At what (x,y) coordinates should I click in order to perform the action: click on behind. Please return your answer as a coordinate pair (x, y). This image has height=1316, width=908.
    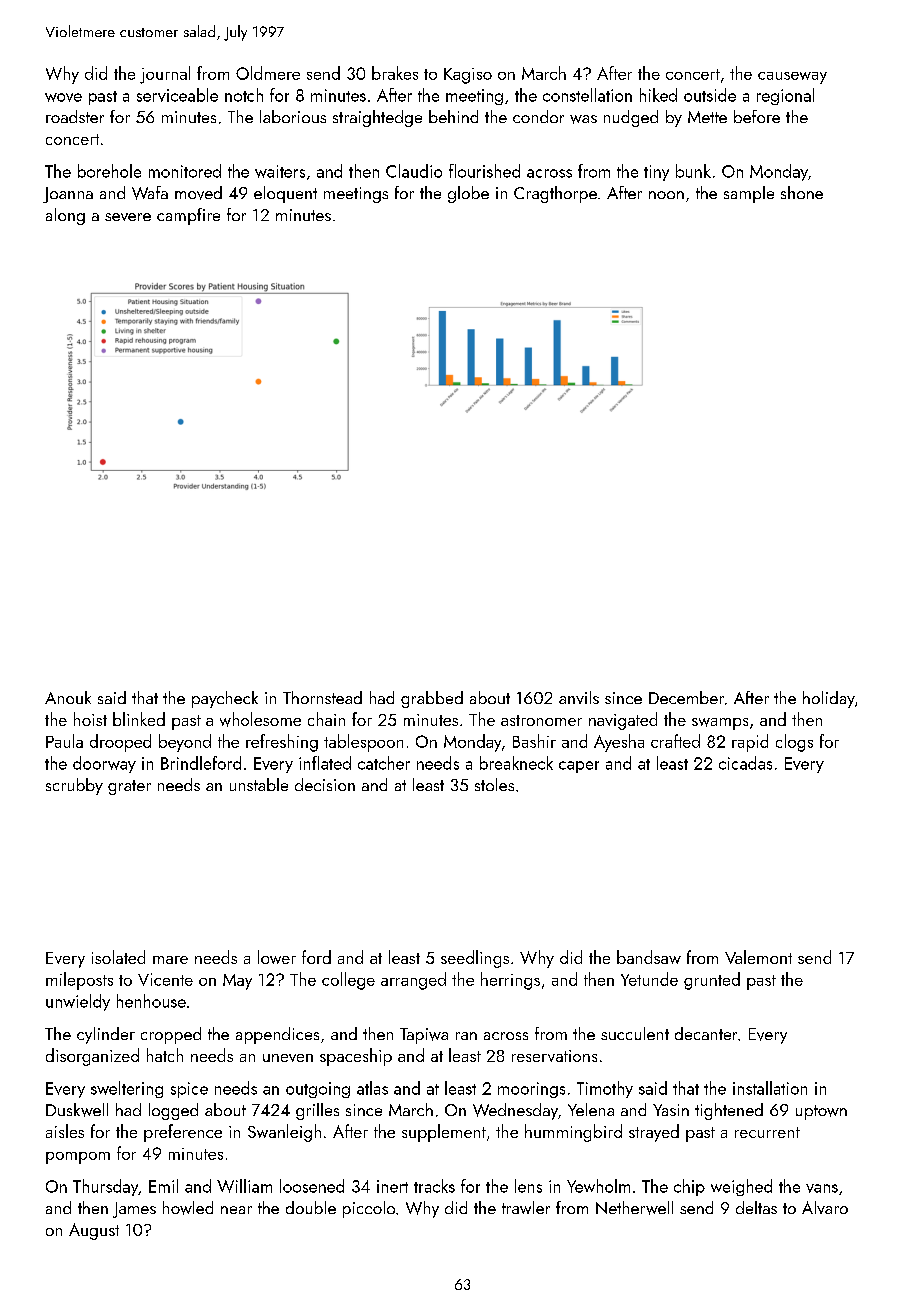
    Looking at the image, I should click on (453, 116).
